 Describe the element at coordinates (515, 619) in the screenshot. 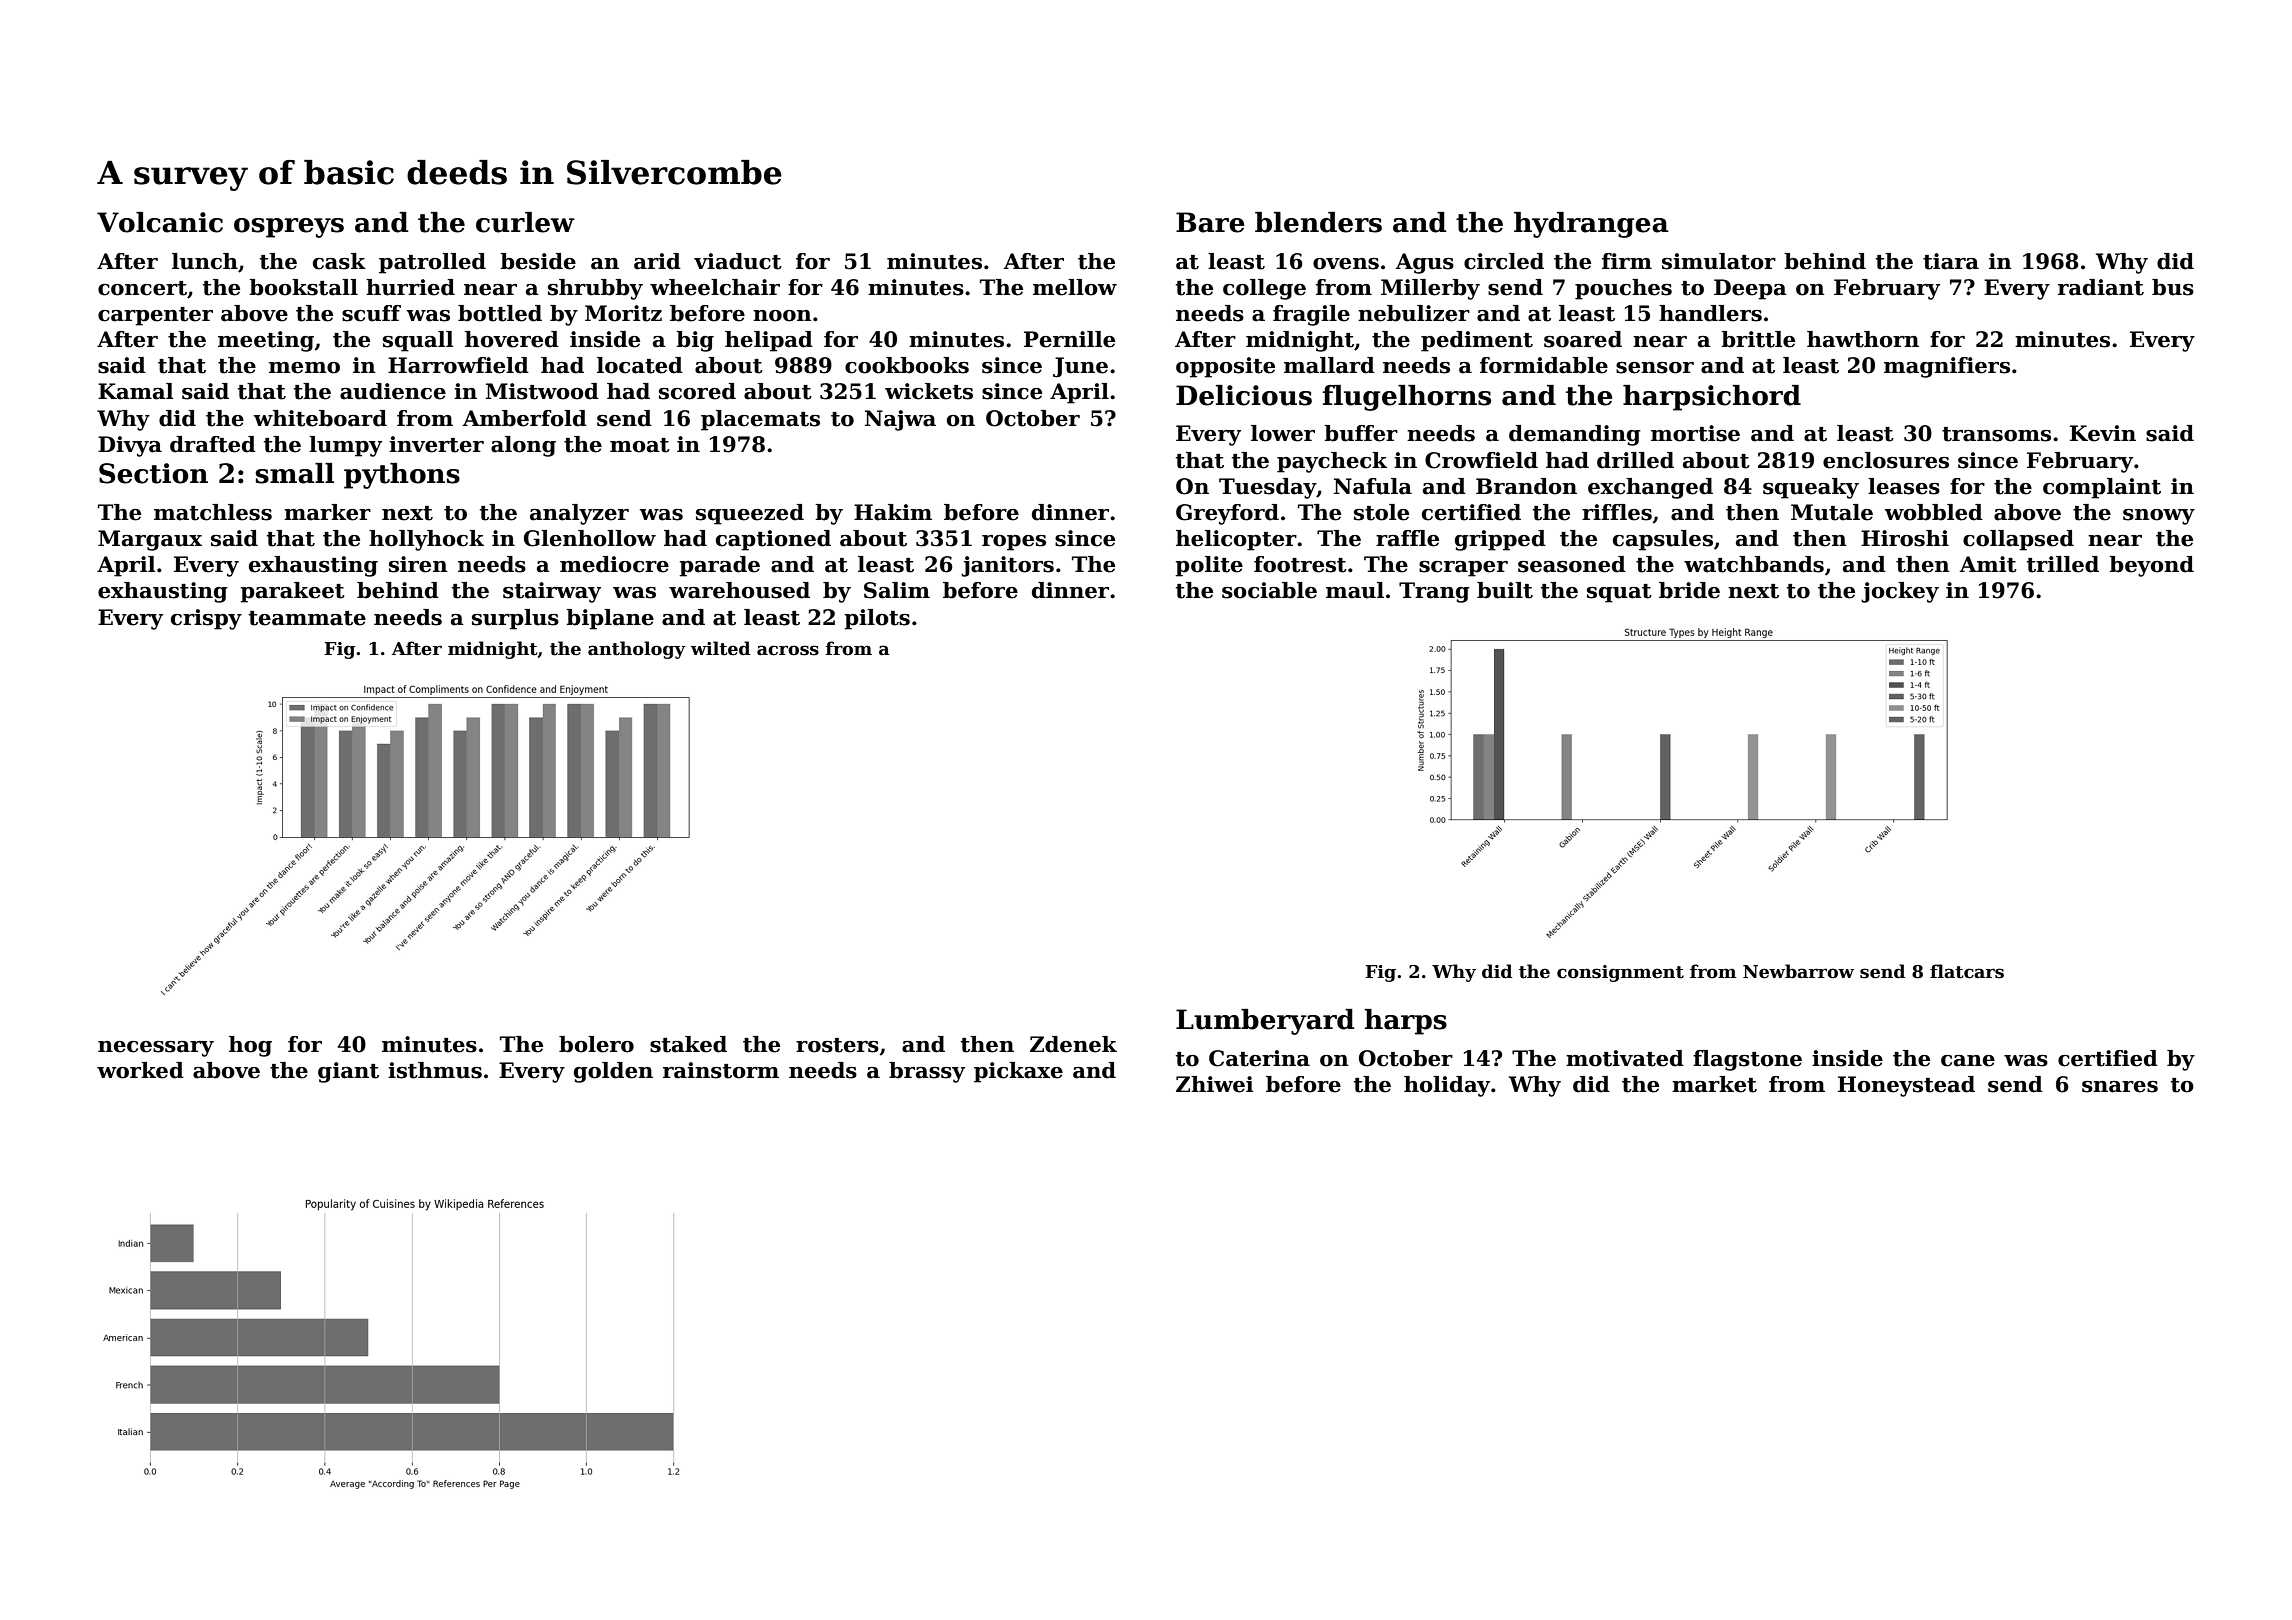

I see `surplus` at that location.
